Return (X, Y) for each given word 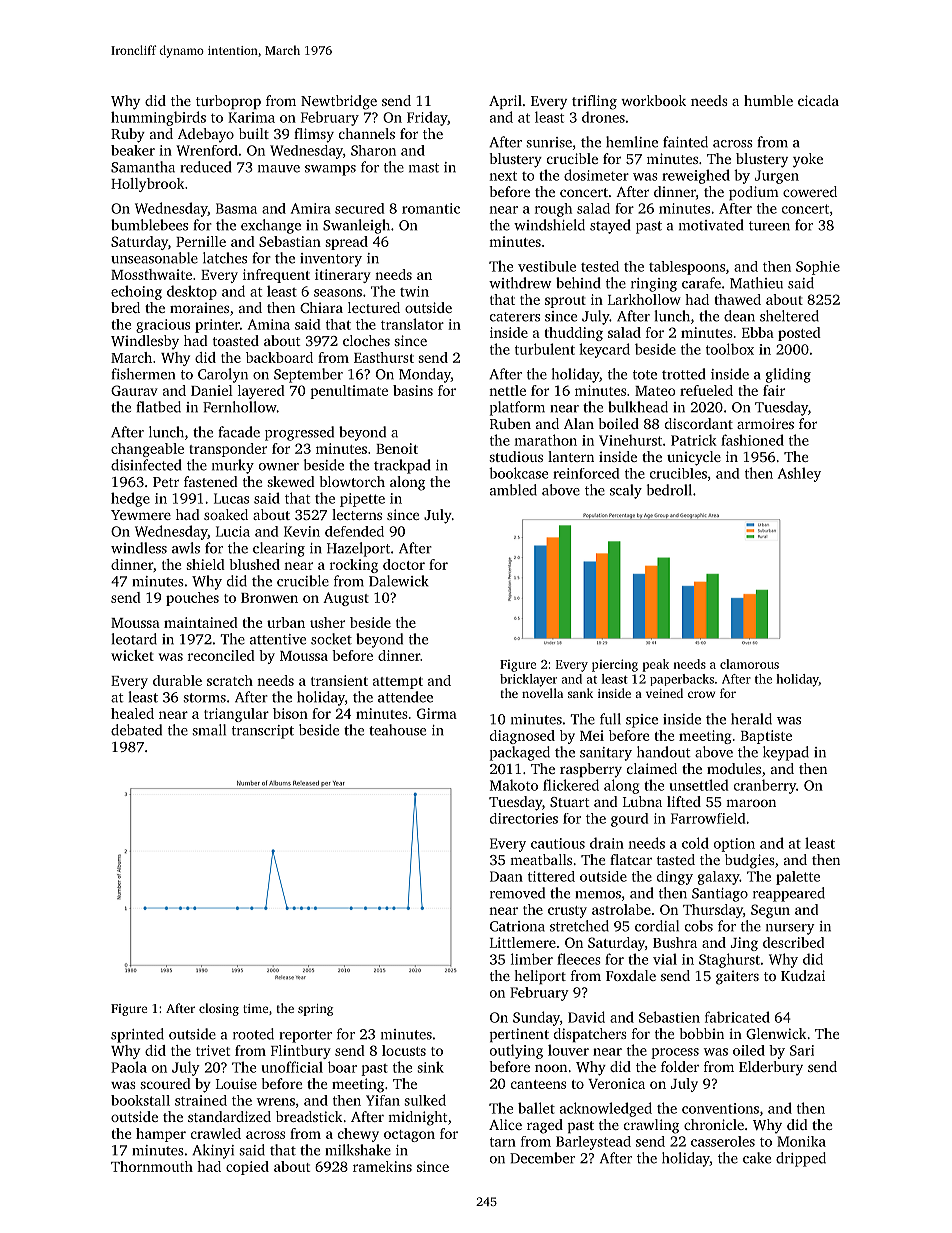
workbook (653, 100)
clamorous (749, 664)
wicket (132, 655)
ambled (513, 490)
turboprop (228, 102)
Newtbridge (339, 102)
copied (247, 1168)
